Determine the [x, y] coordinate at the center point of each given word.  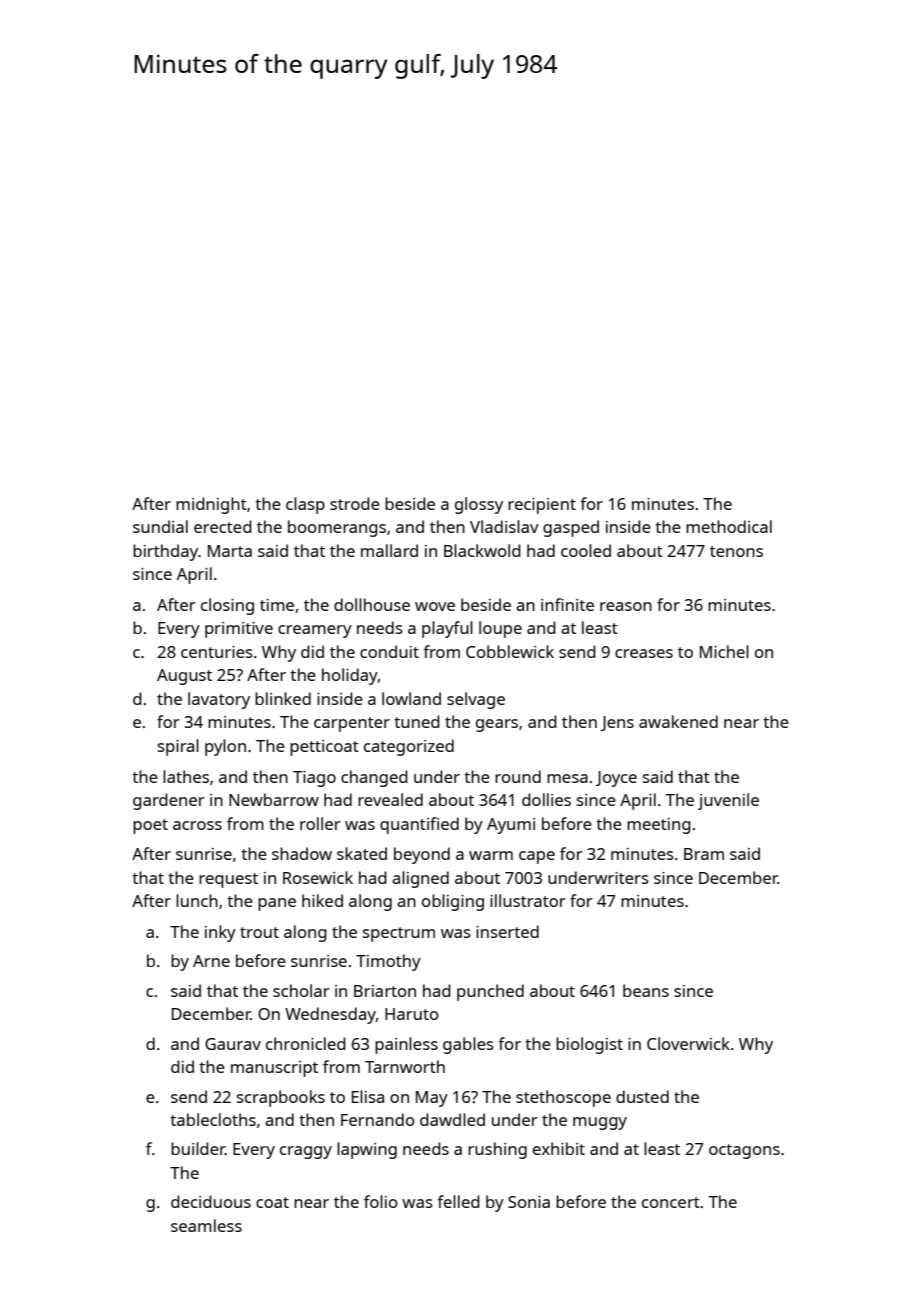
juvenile [728, 801]
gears [497, 725]
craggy [306, 1152]
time [277, 605]
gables [468, 1045]
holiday [350, 676]
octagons [744, 1151]
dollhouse [372, 604]
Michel [724, 651]
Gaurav [233, 1044]
